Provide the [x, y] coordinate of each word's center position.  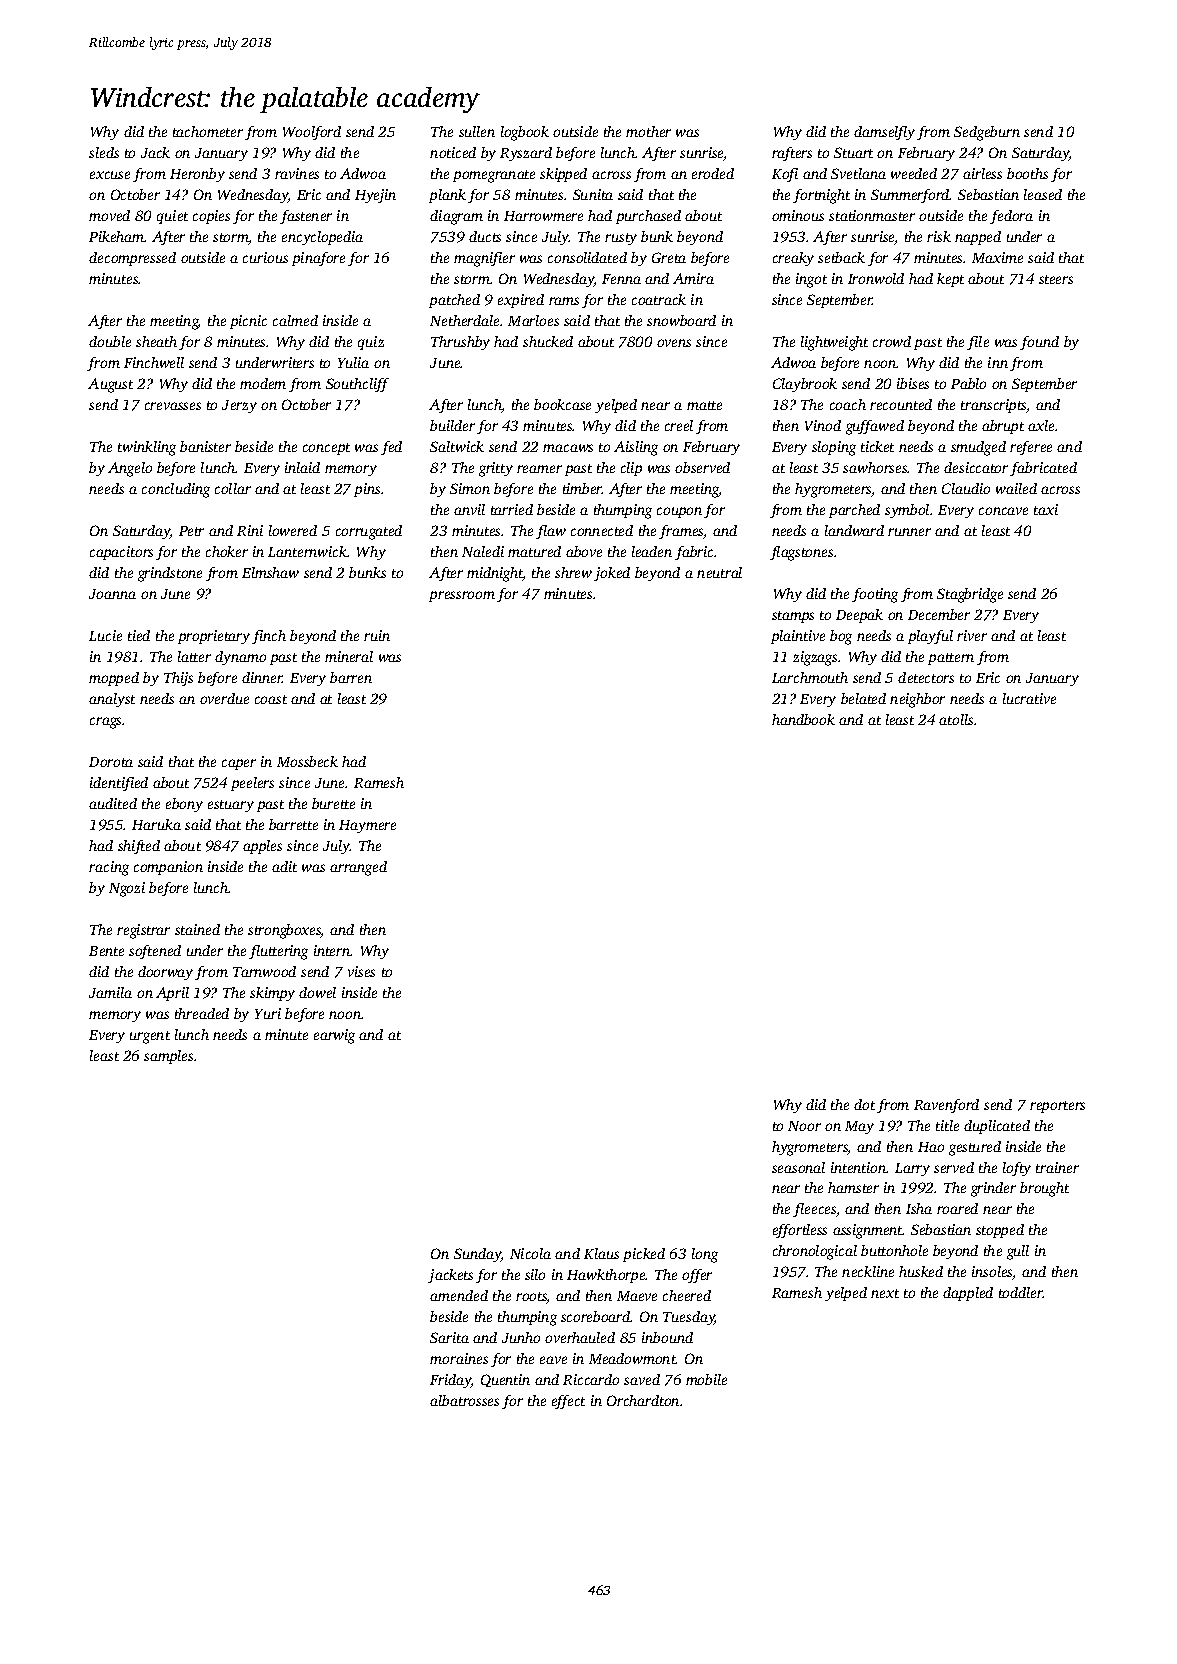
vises [361, 971]
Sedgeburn [987, 133]
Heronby [197, 175]
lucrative [1029, 698]
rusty [621, 239]
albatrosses [464, 1400]
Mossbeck [307, 761]
